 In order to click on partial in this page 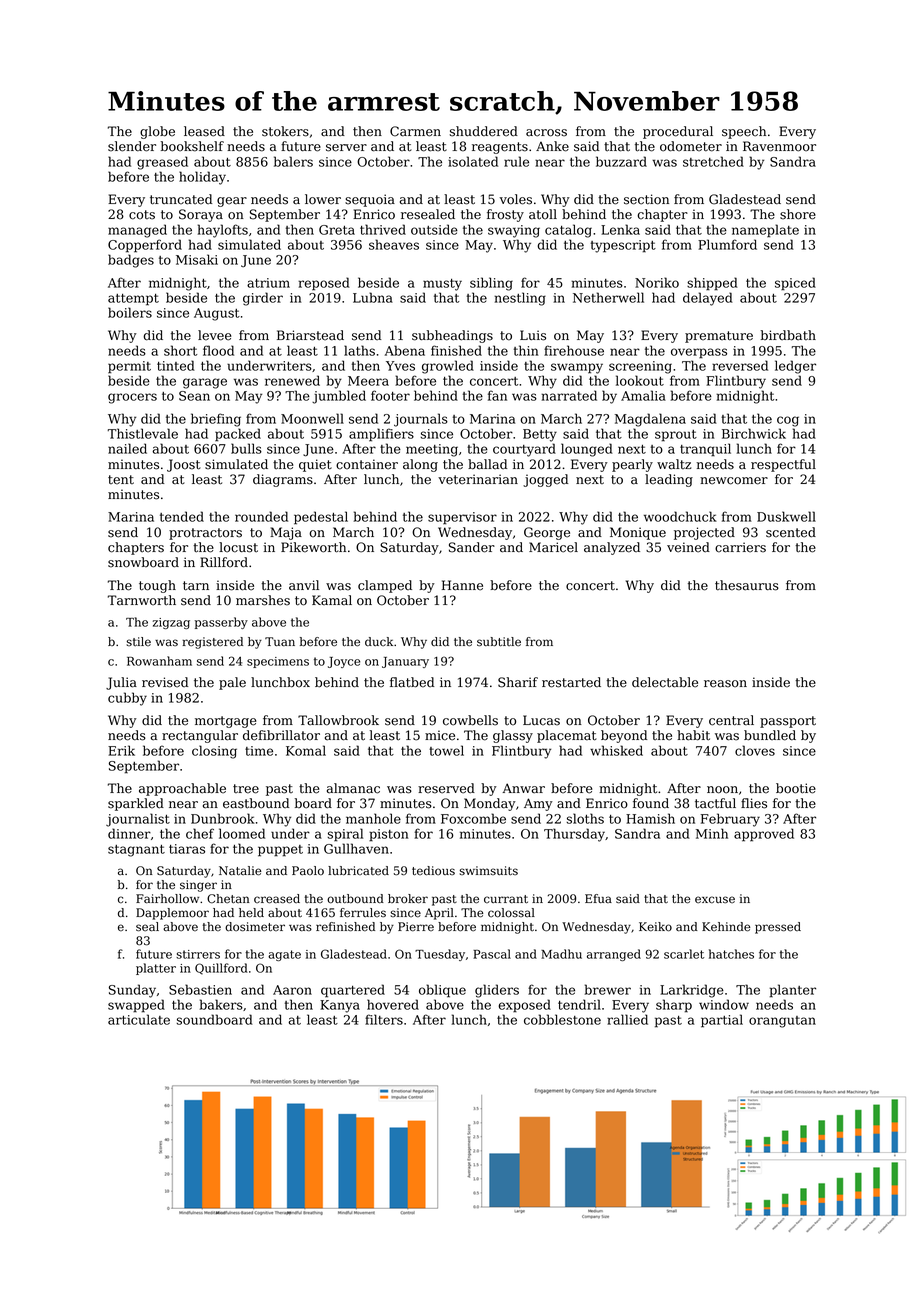, I will do `click(722, 1021)`.
